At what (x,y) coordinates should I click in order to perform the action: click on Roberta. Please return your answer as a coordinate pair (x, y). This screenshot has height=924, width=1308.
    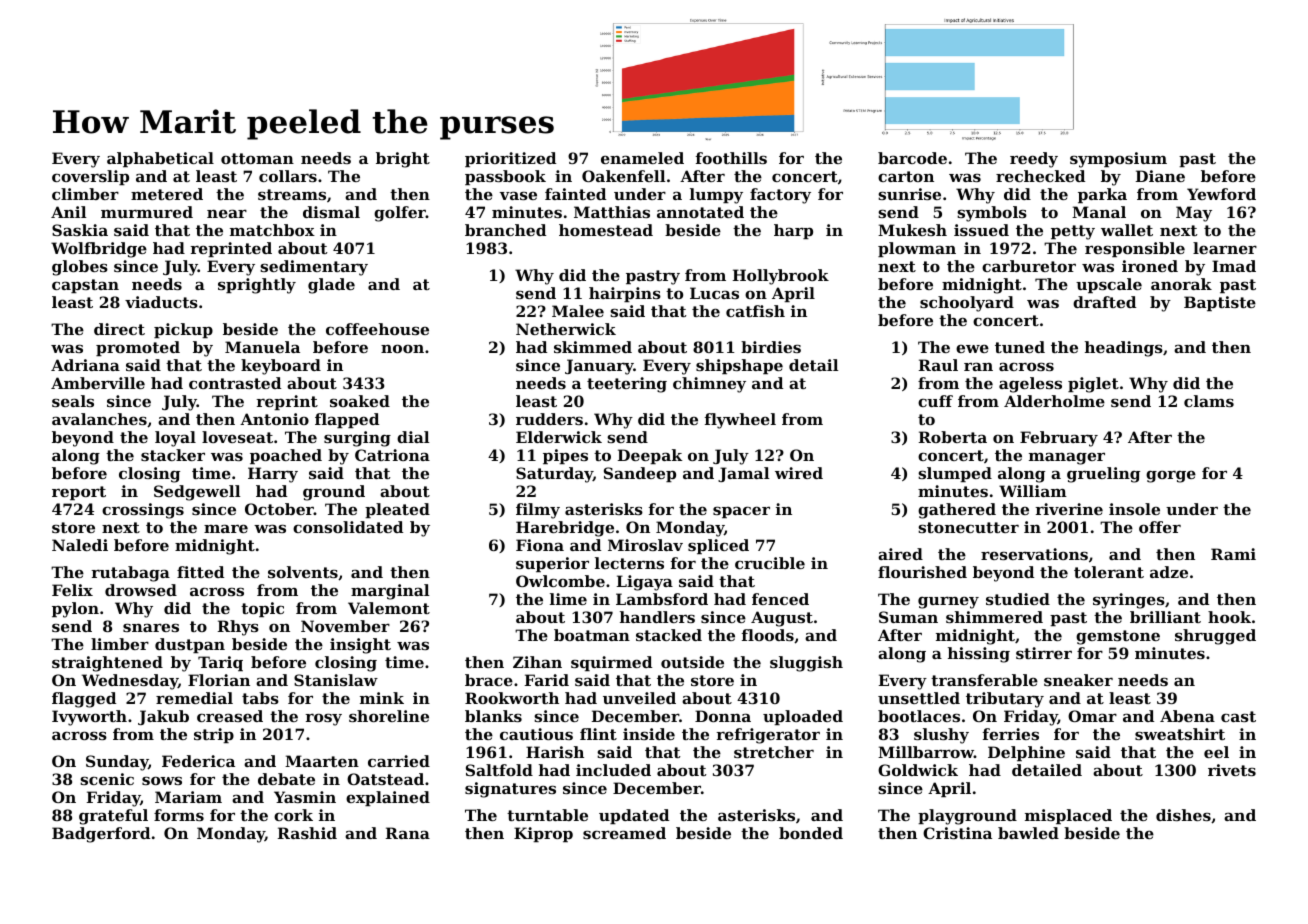
    Looking at the image, I should click on (953, 437).
